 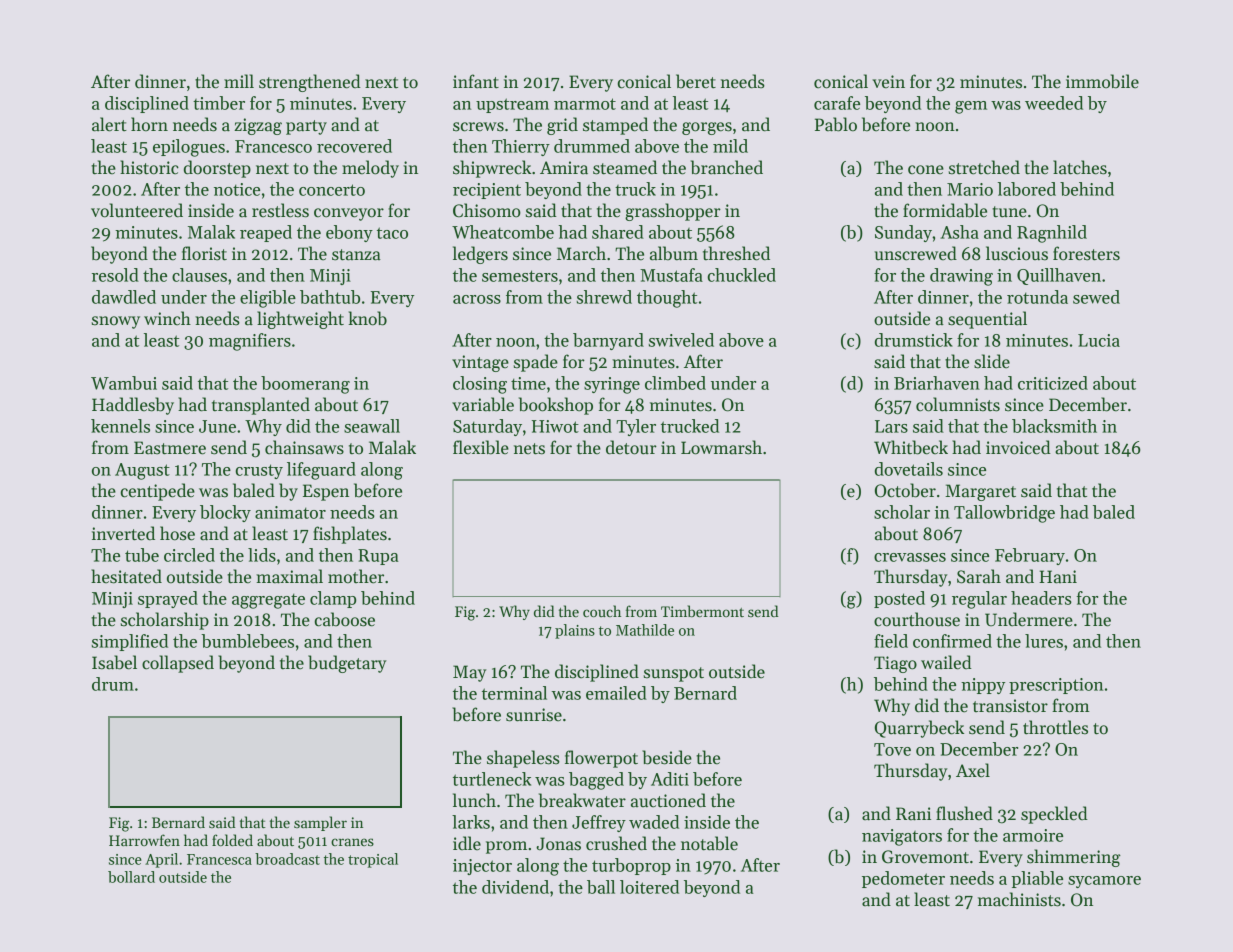 What do you see at coordinates (564, 168) in the screenshot?
I see `Amira` at bounding box center [564, 168].
